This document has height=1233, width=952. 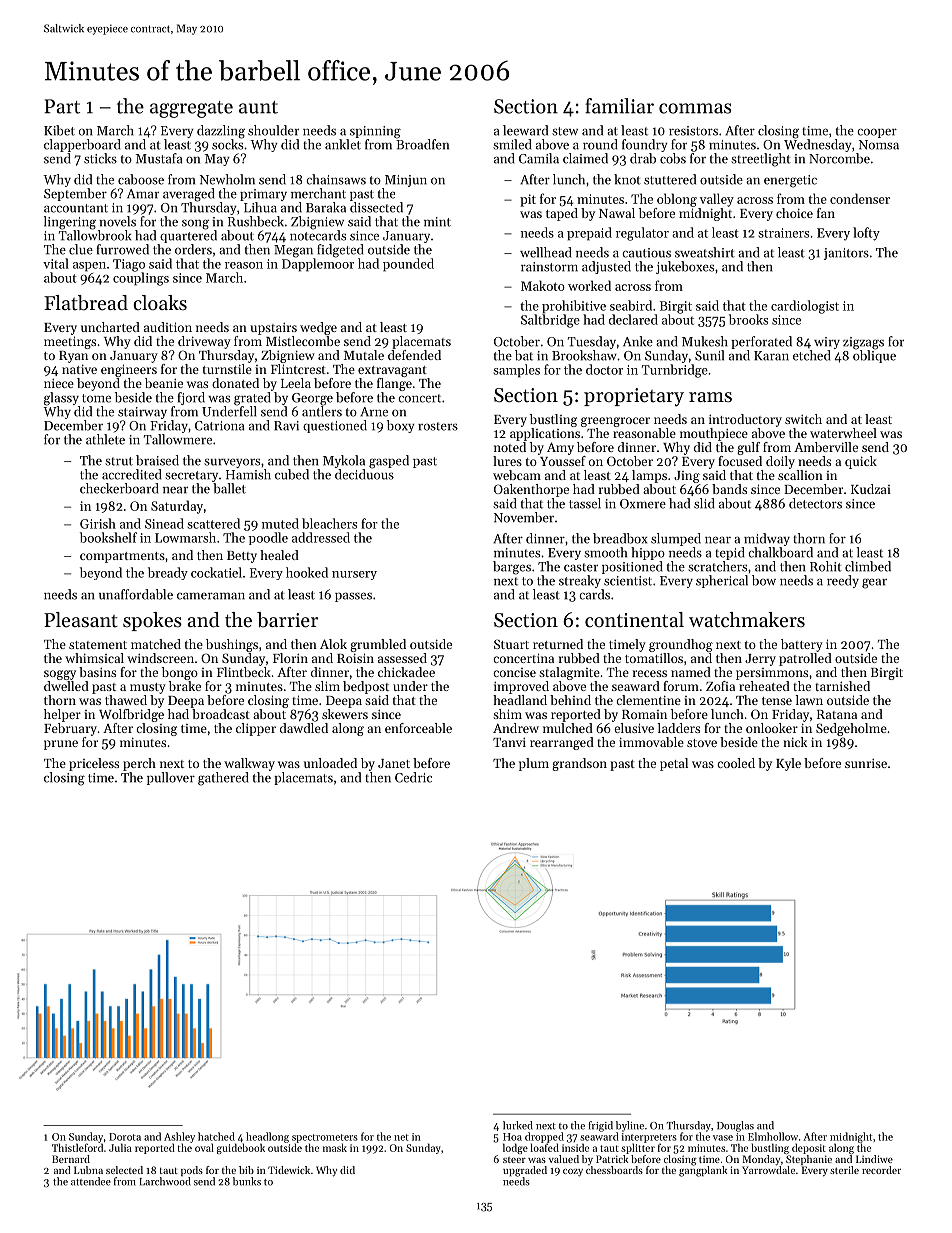 I want to click on Ravi, so click(x=286, y=426).
